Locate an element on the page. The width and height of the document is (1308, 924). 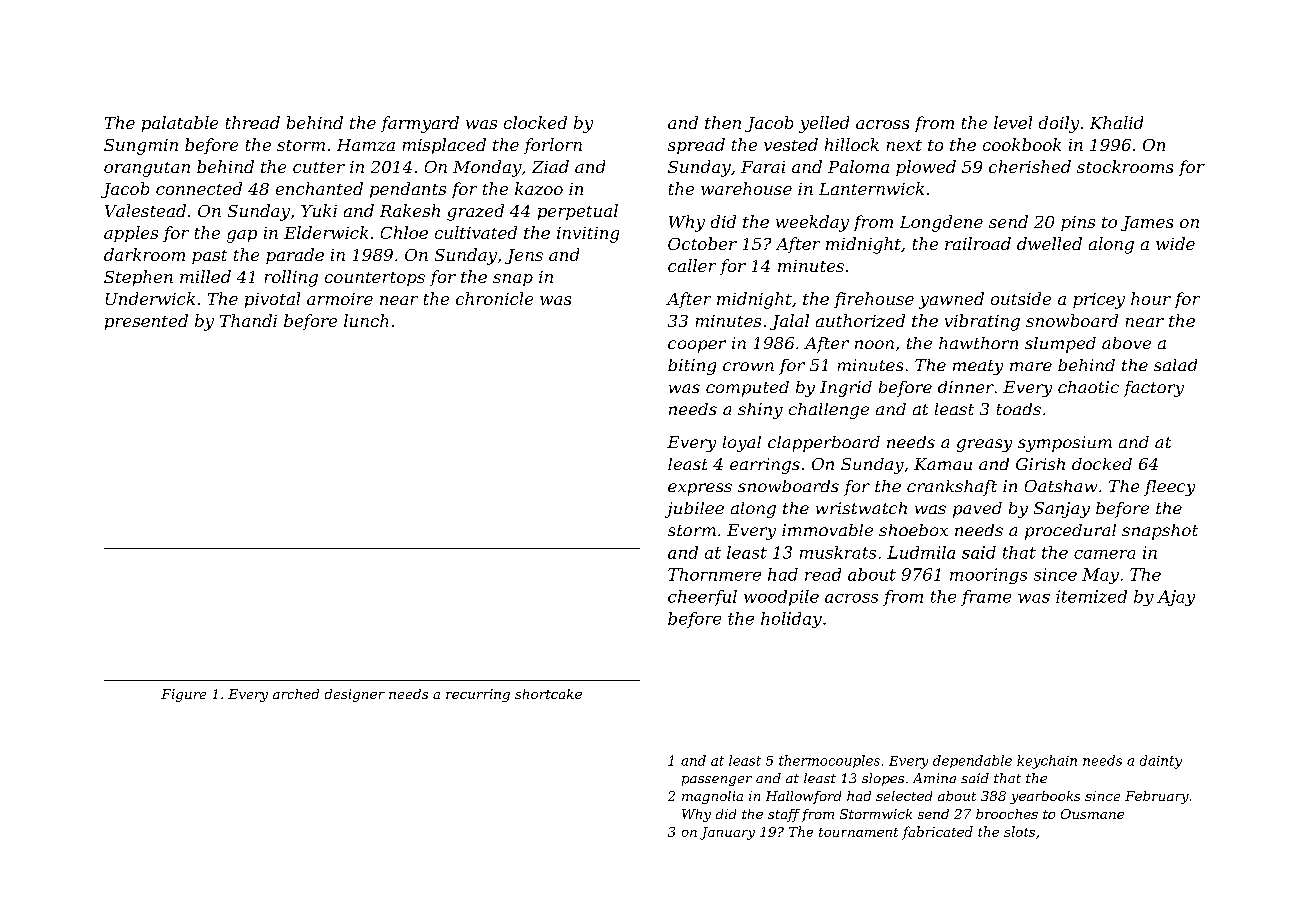
shortcake is located at coordinates (548, 694).
